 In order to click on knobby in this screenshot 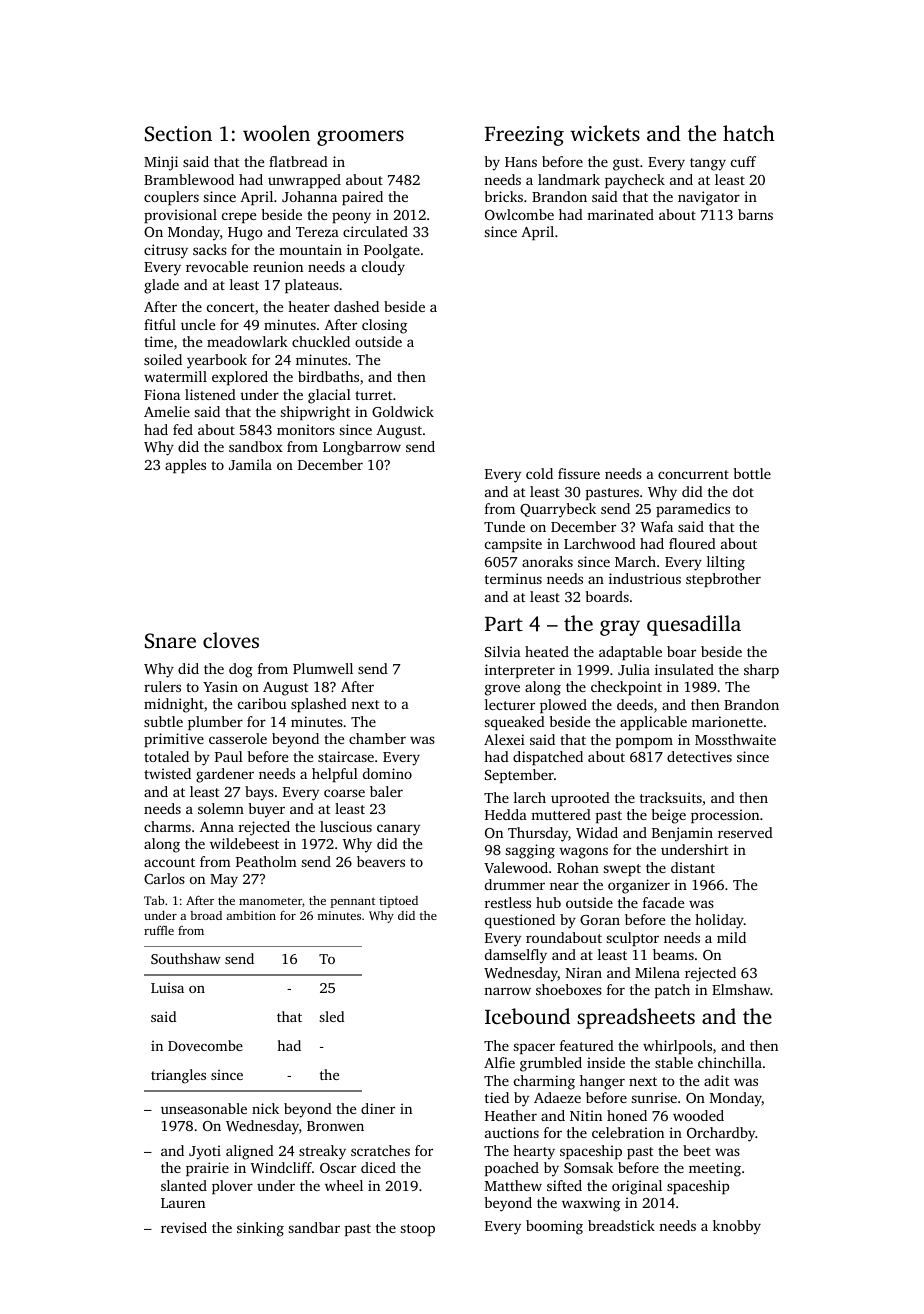, I will do `click(737, 1227)`.
